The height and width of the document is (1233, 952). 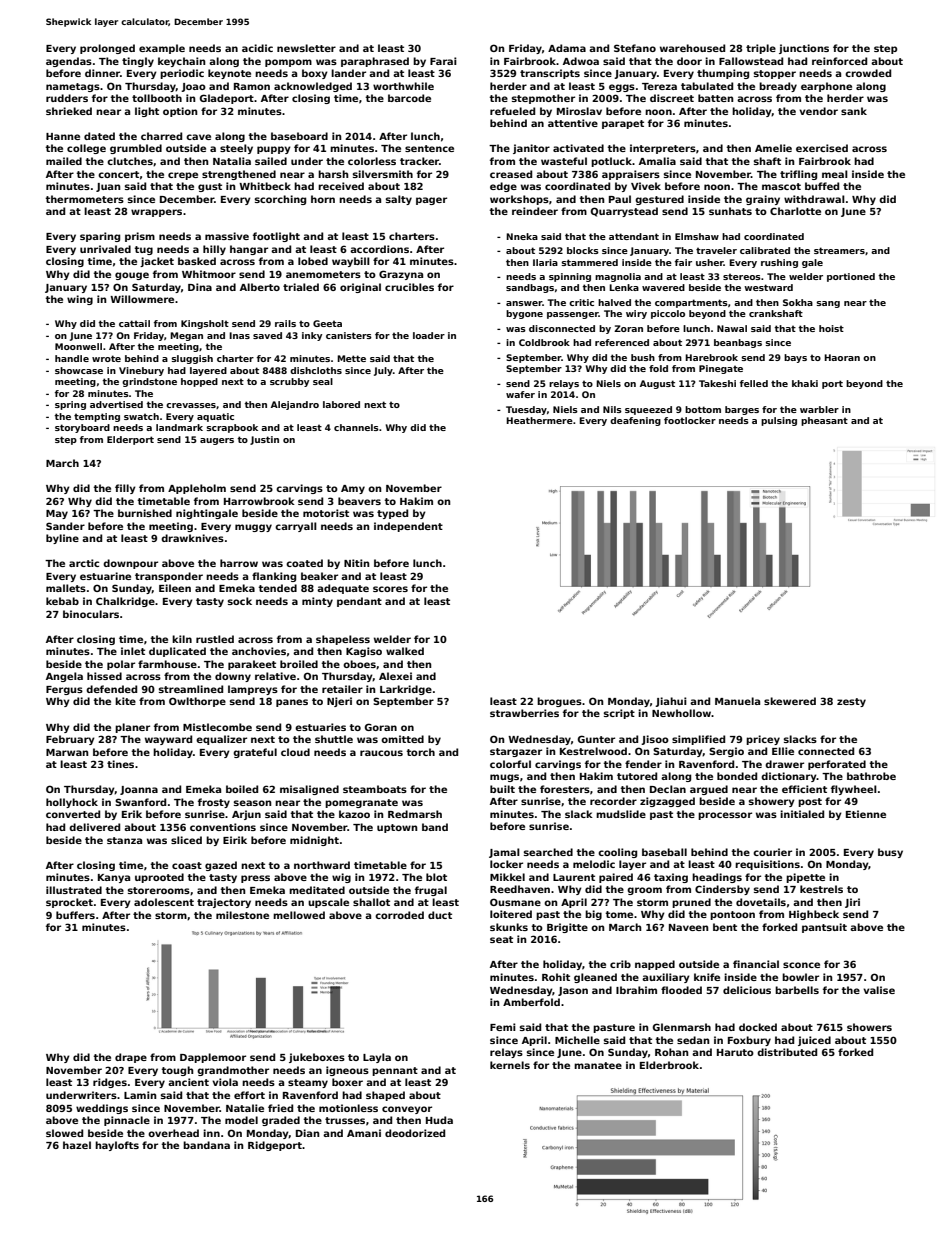 What do you see at coordinates (125, 701) in the document?
I see `kite` at bounding box center [125, 701].
